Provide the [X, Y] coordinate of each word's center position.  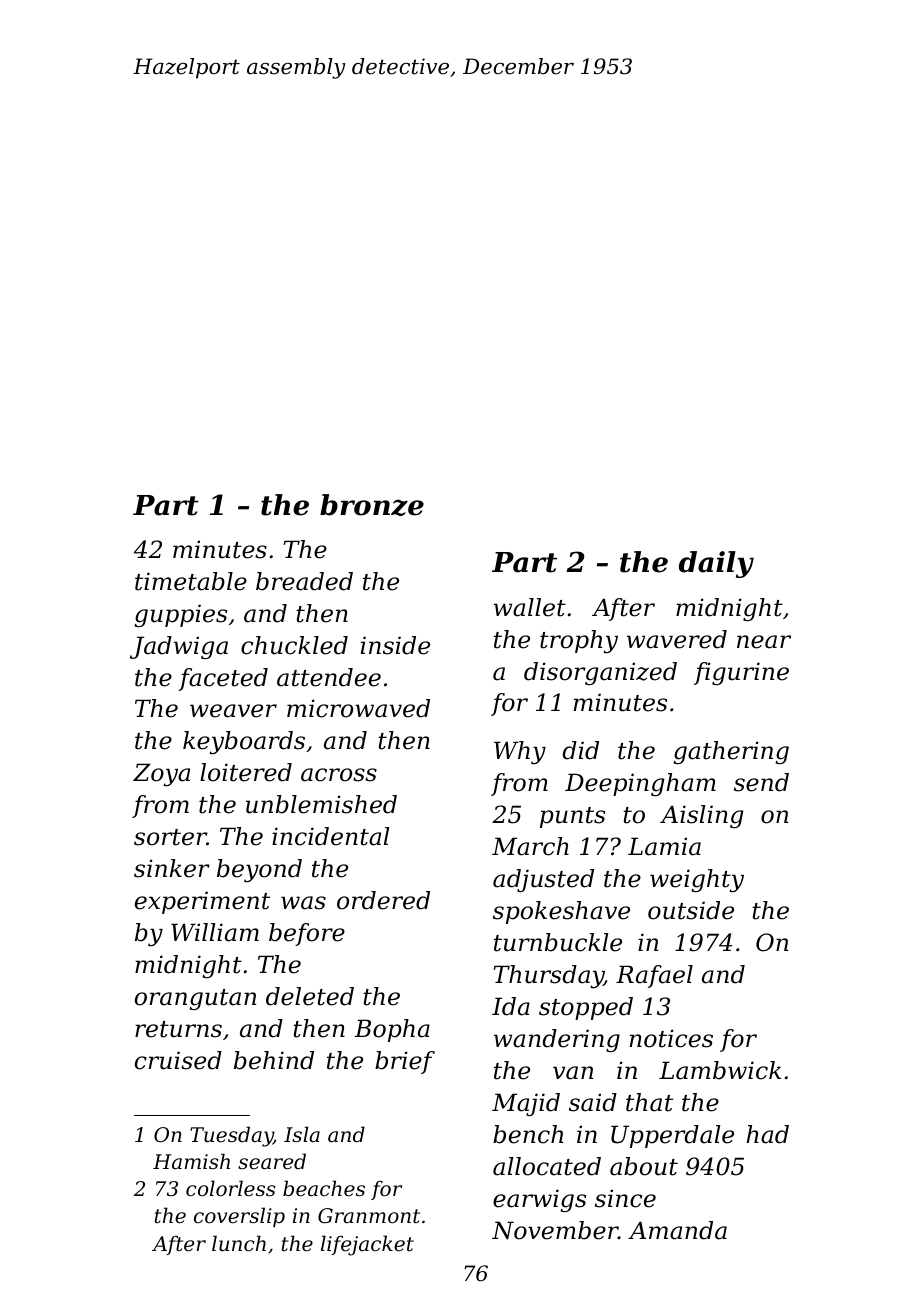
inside [395, 645]
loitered [246, 772]
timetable [191, 581]
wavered [677, 639]
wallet [530, 607]
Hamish [191, 1161]
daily [716, 564]
